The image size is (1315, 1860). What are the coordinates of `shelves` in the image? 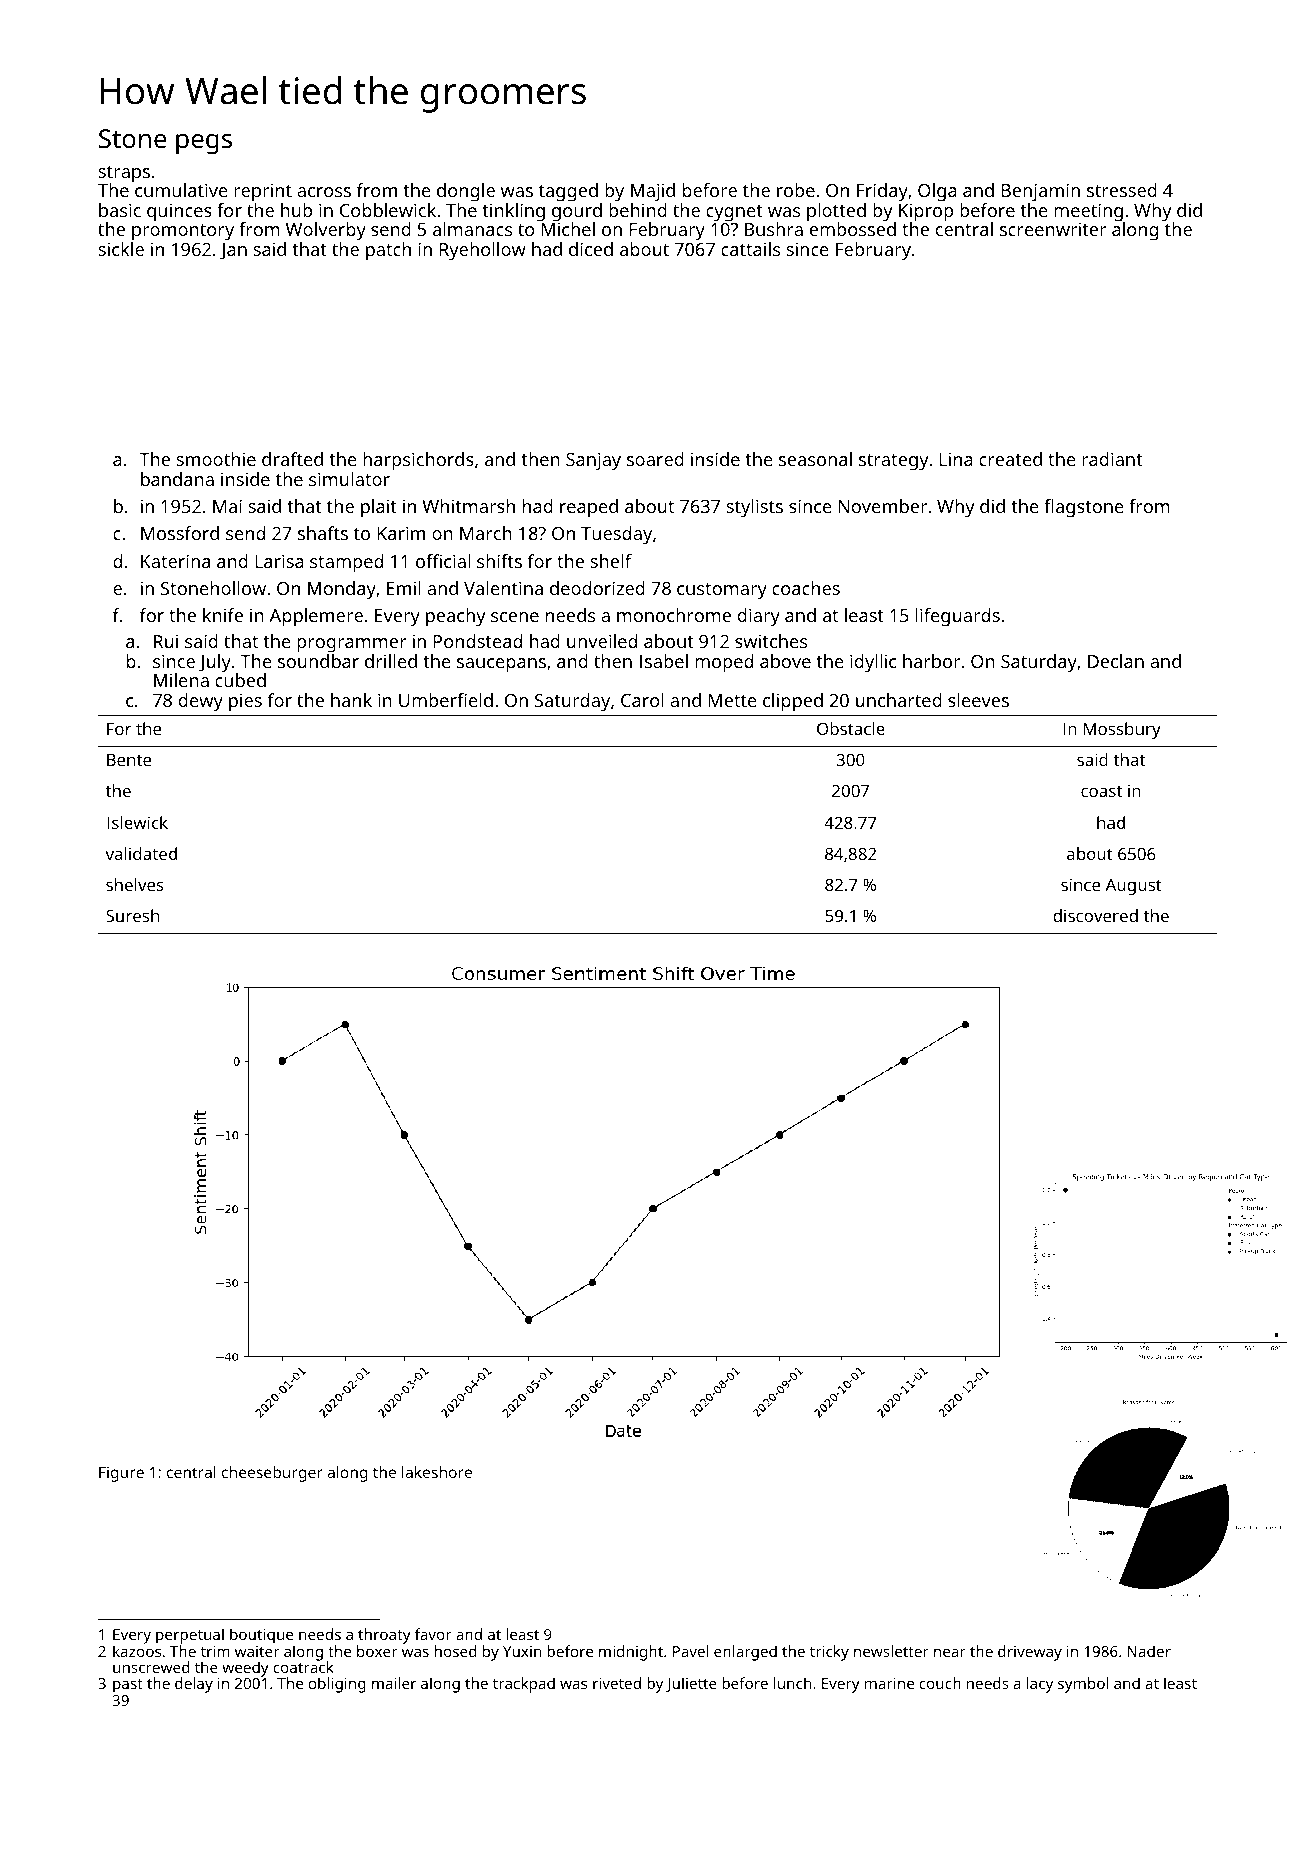 It's located at (135, 884).
